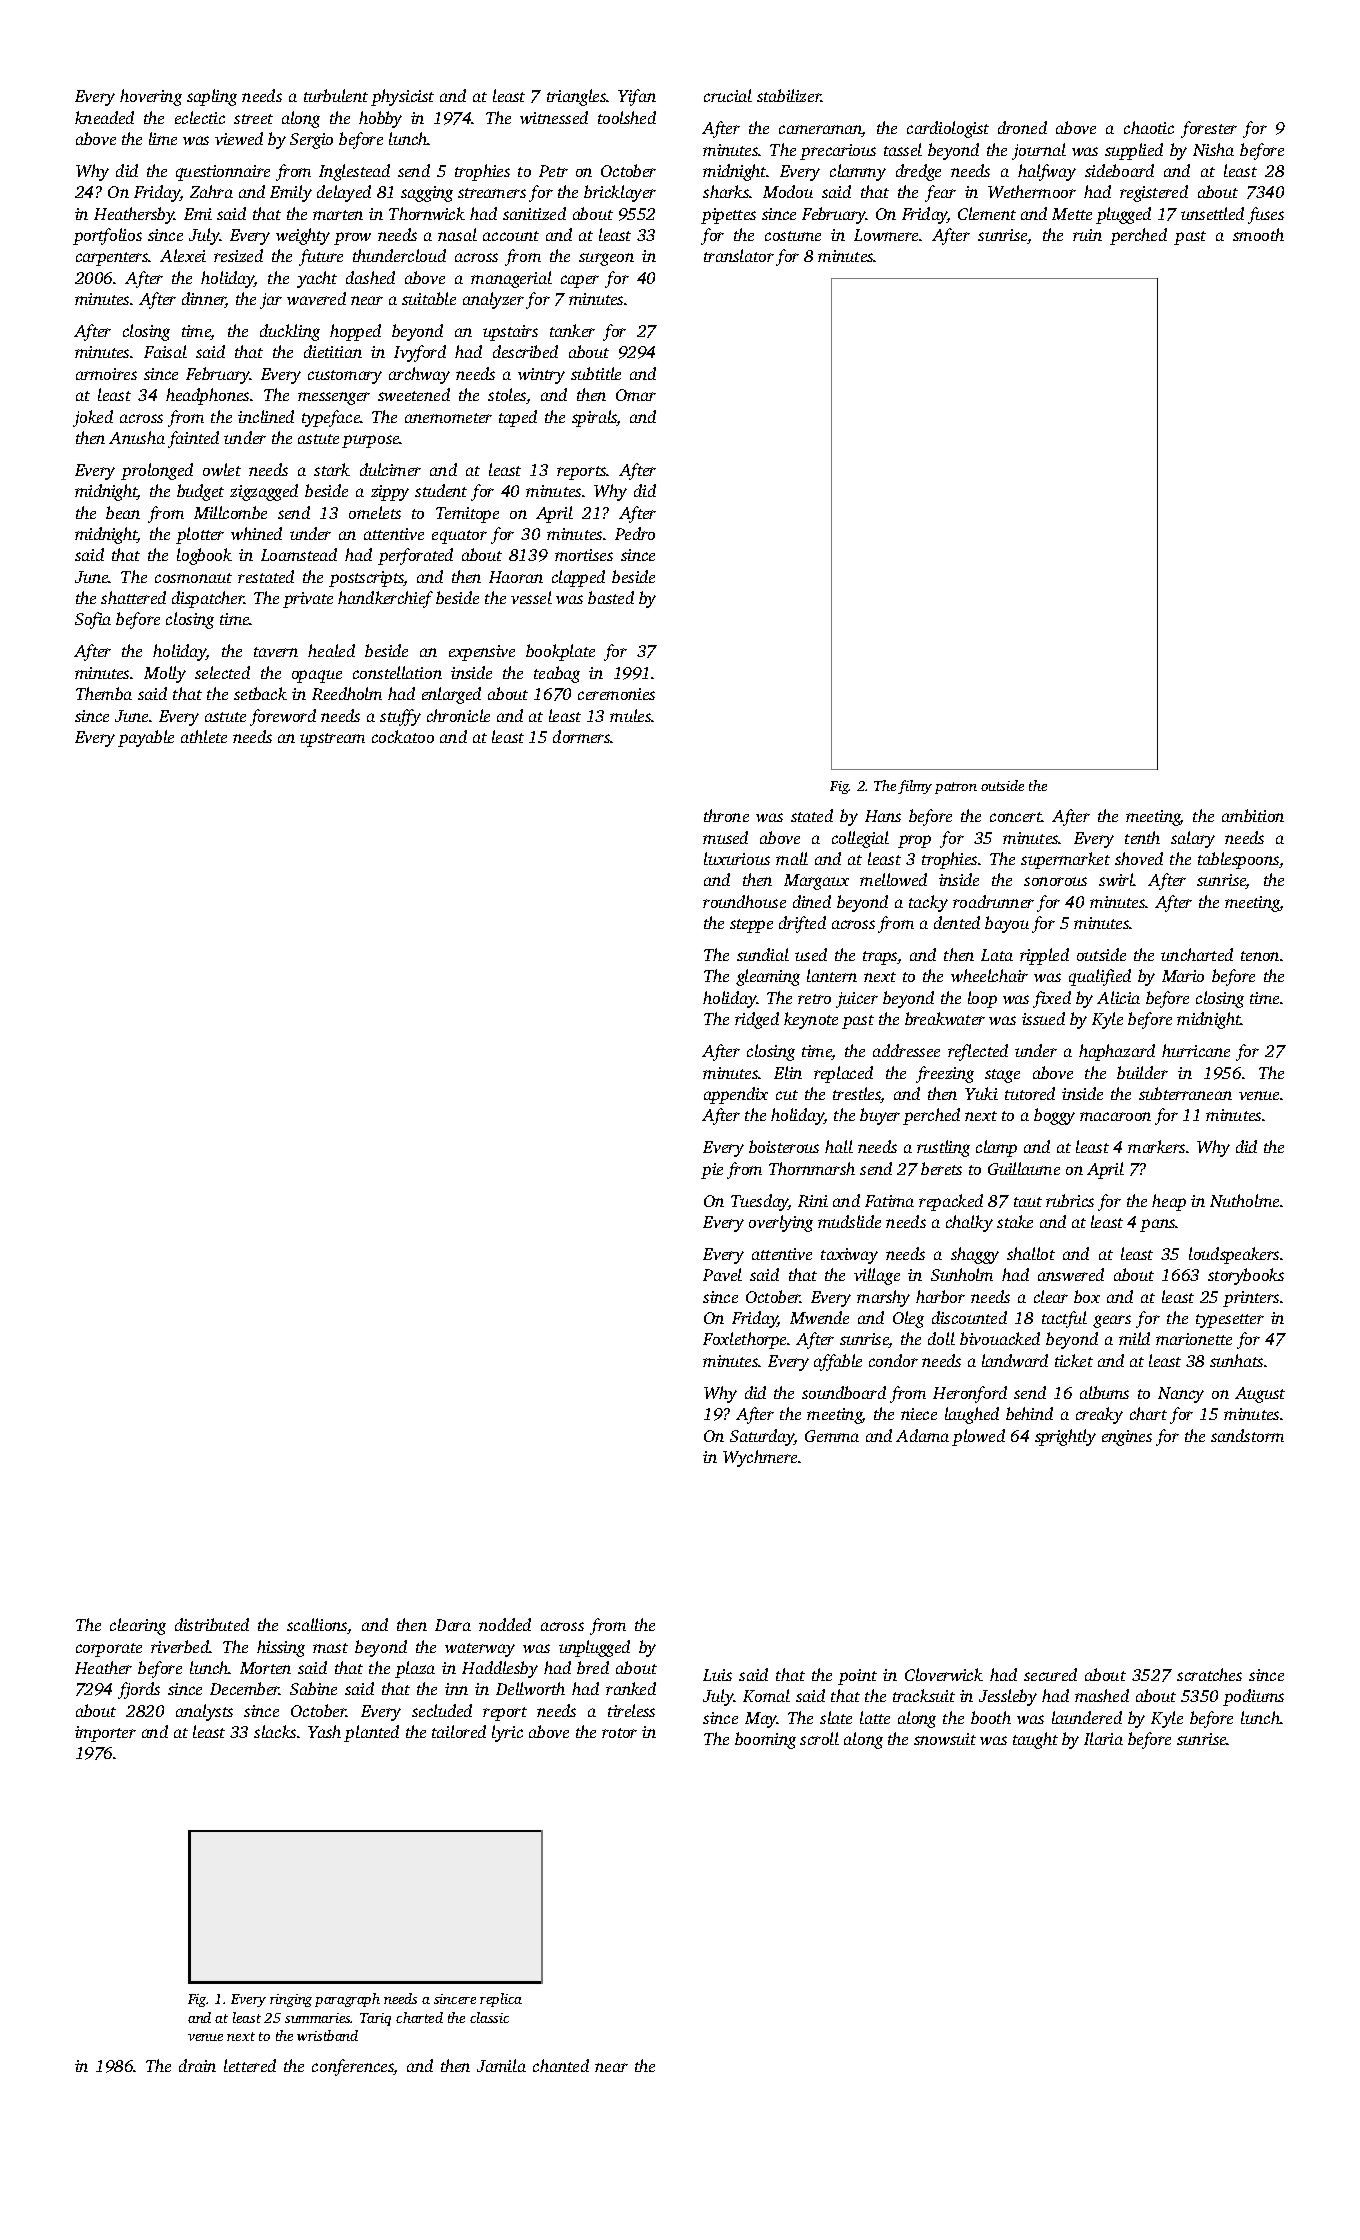  I want to click on upstream, so click(332, 740).
